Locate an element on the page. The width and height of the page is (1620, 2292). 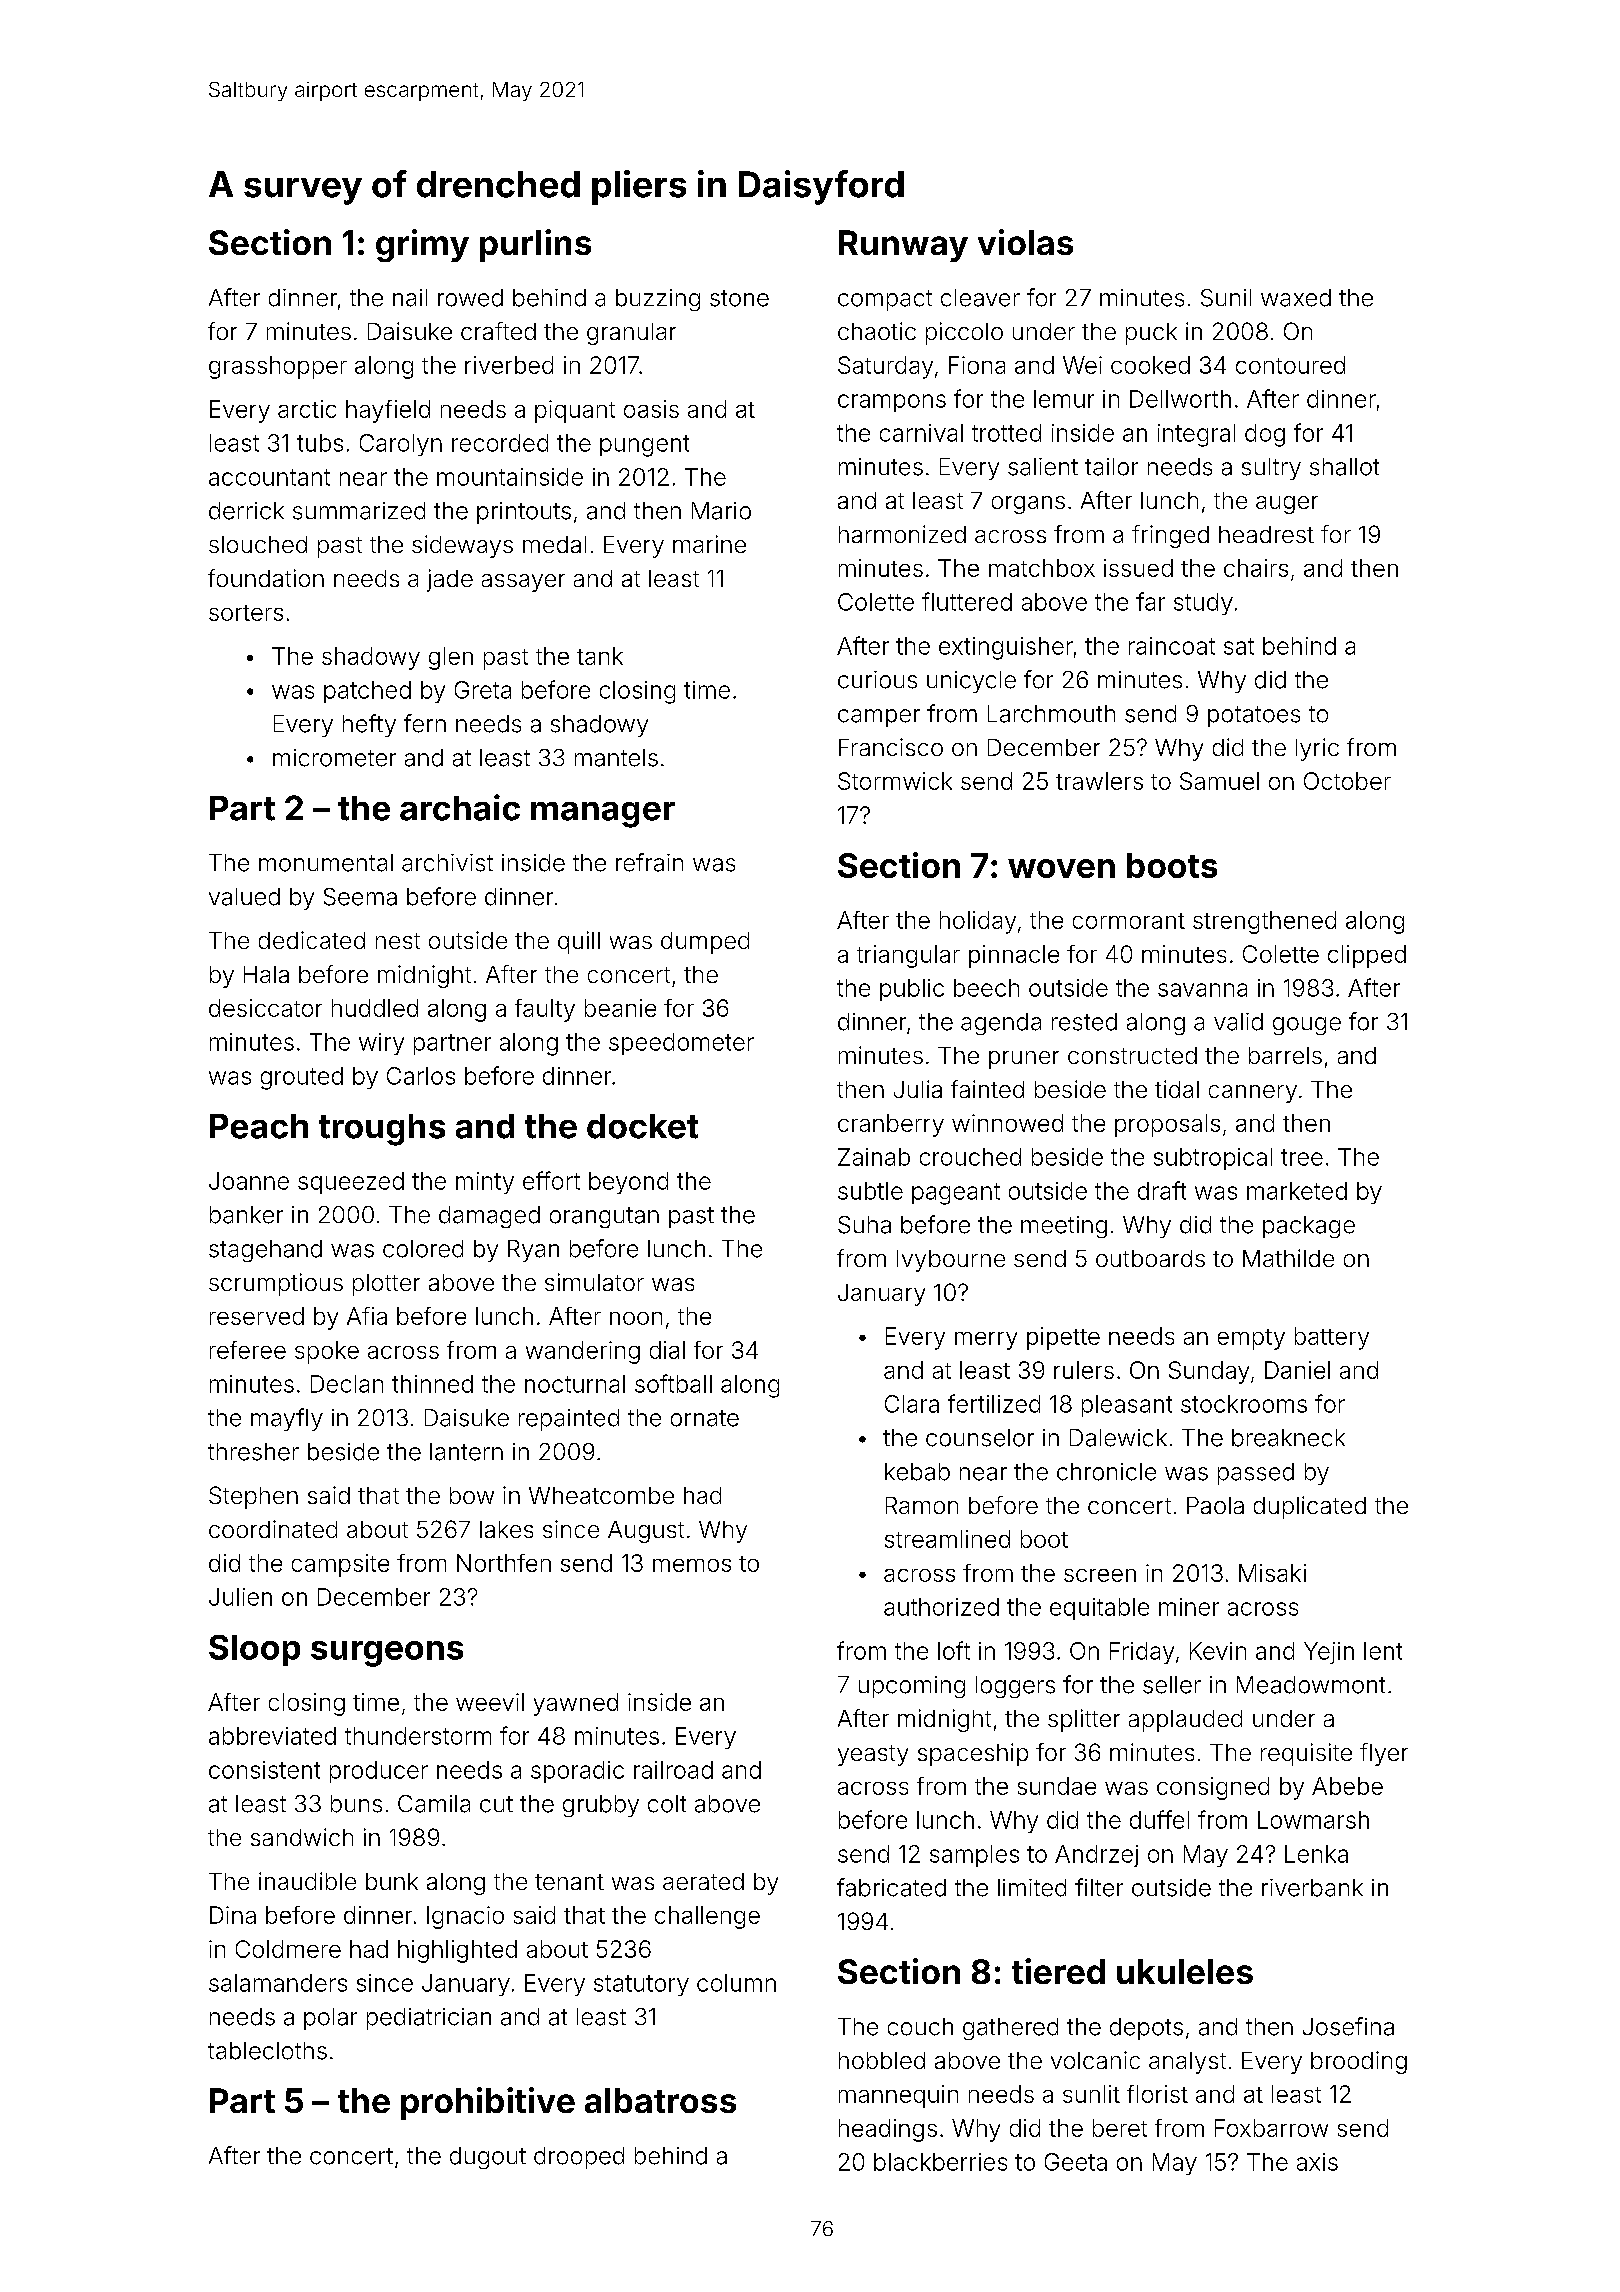
blackberries is located at coordinates (940, 2162).
